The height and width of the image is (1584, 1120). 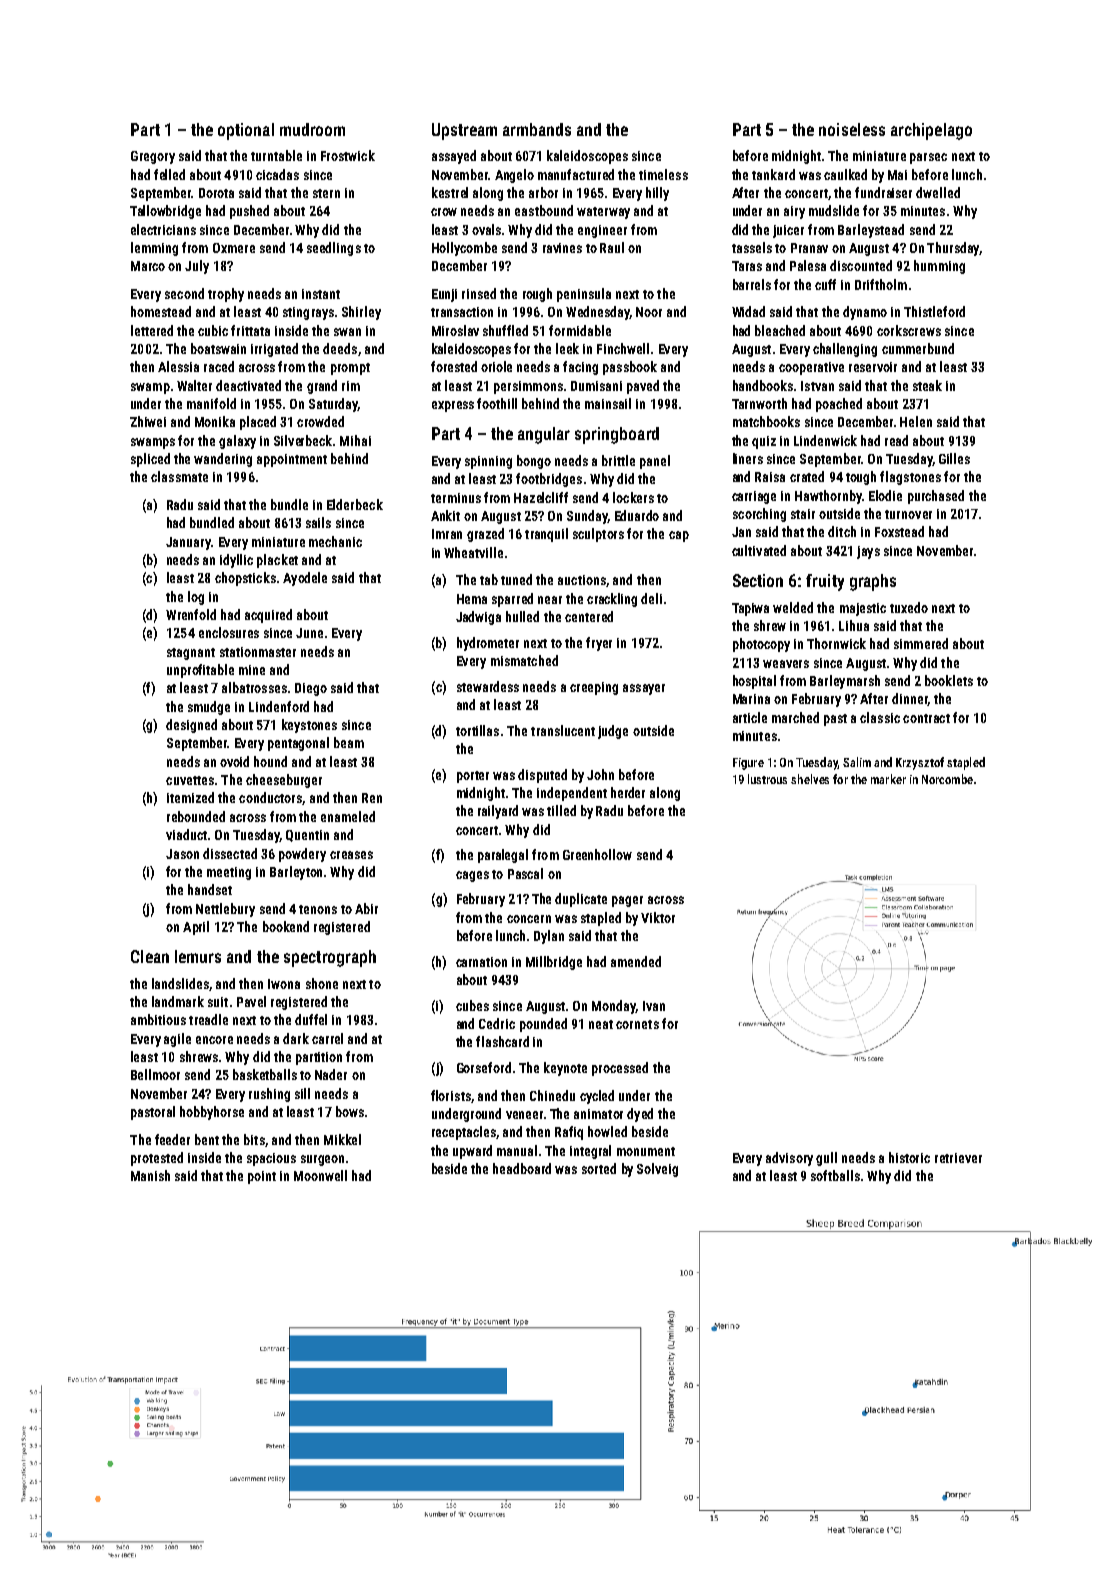 What do you see at coordinates (311, 1019) in the image?
I see `duffel` at bounding box center [311, 1019].
